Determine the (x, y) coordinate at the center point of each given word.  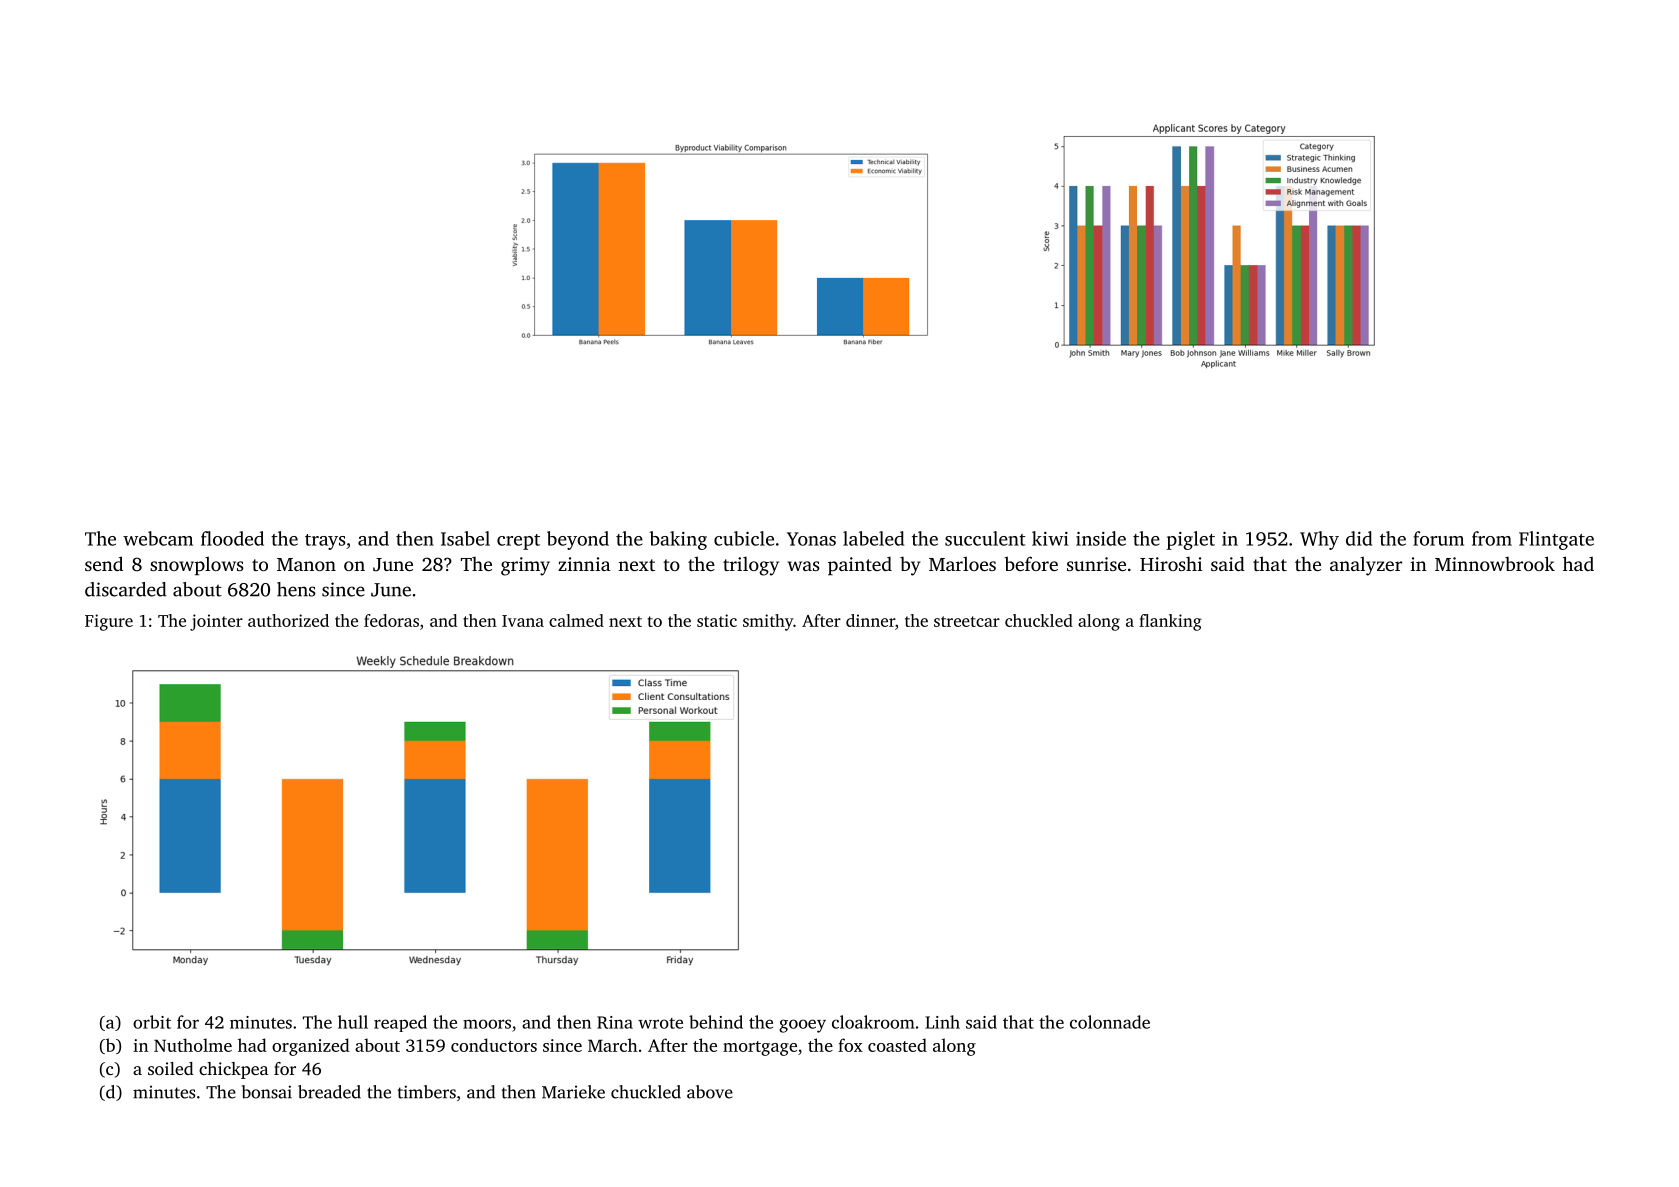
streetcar (967, 621)
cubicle (744, 538)
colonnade (1110, 1022)
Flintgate (1556, 540)
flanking (1170, 622)
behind (716, 1022)
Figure (109, 622)
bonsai (267, 1092)
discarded (125, 589)
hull (353, 1022)
